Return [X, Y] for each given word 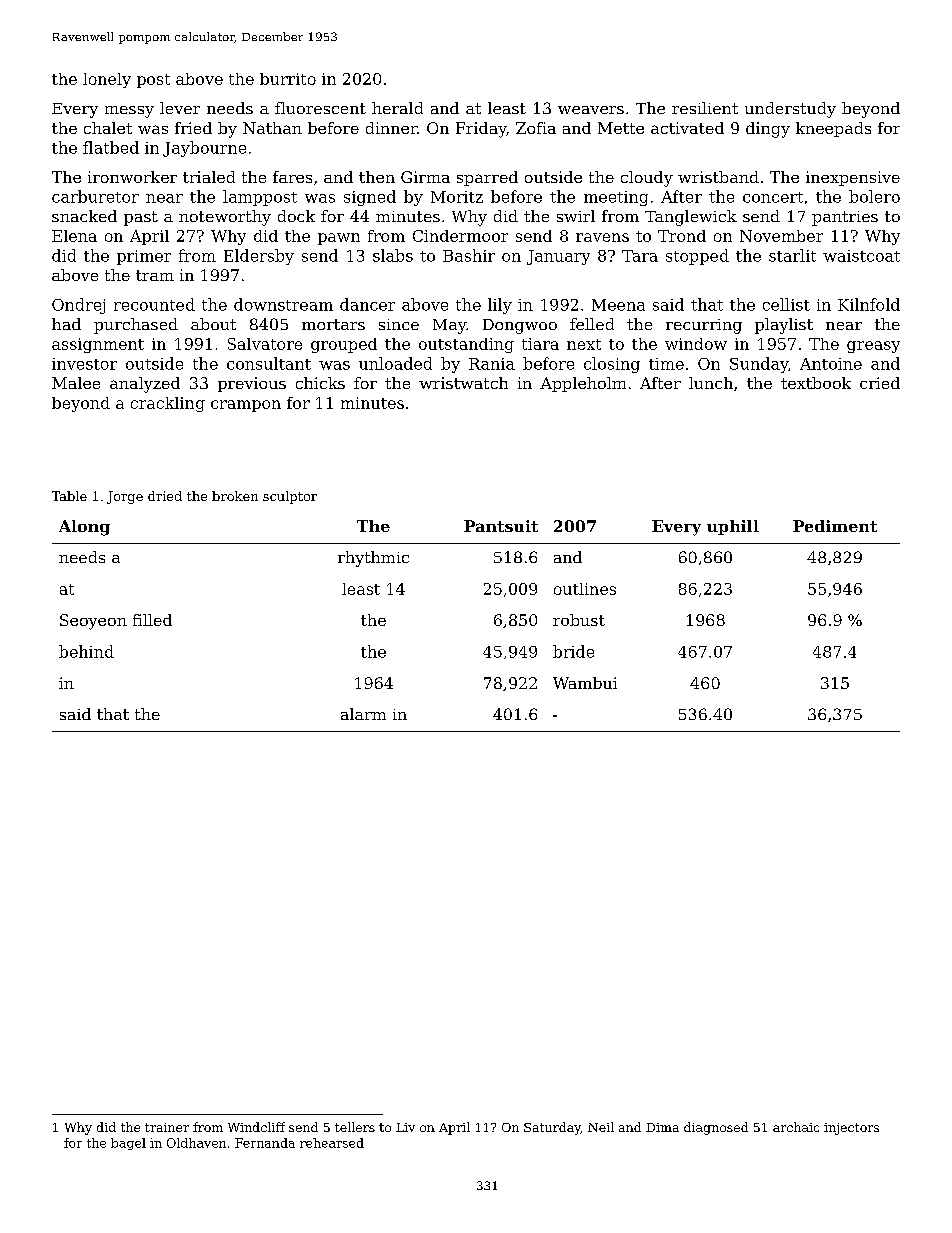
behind [86, 651]
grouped [344, 345]
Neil [601, 1127]
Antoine [831, 364]
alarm [363, 714]
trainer [167, 1127]
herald [397, 108]
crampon [246, 406]
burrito [288, 79]
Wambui [585, 683]
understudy [790, 110]
